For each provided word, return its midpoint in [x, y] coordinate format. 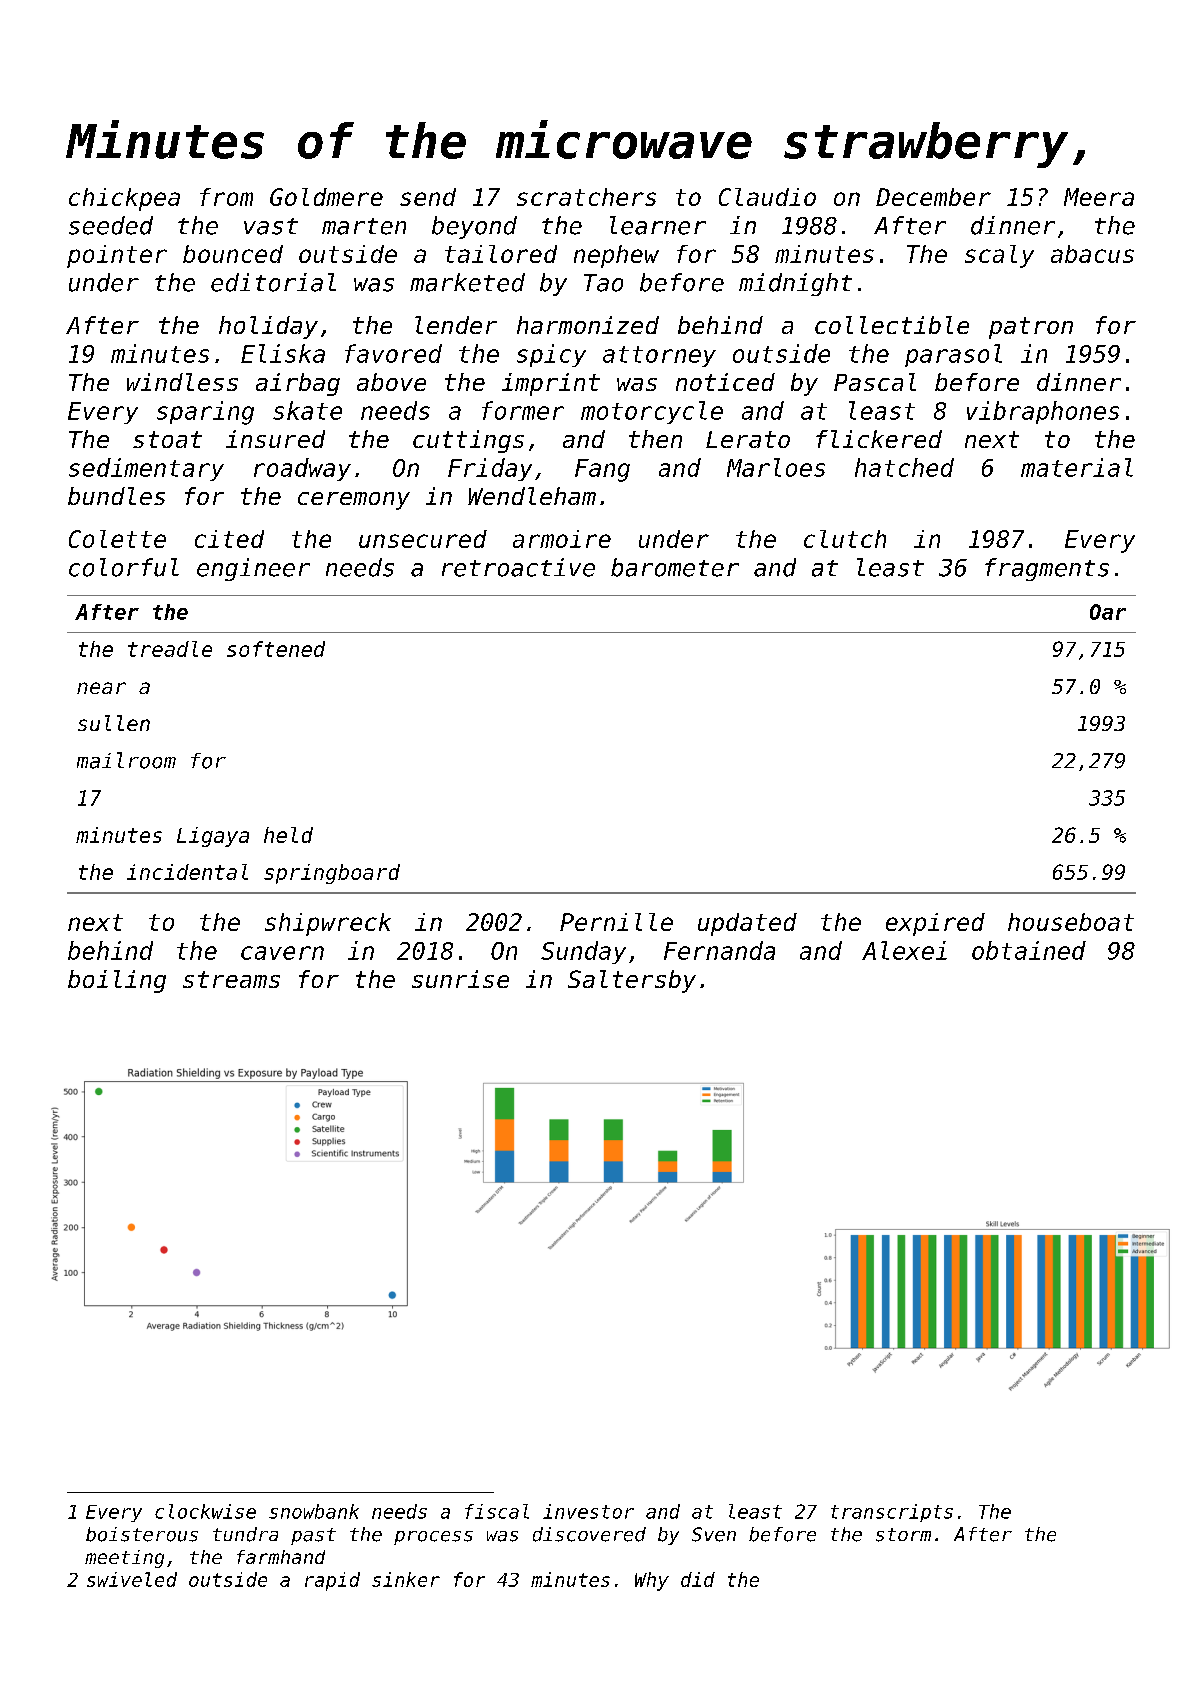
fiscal [497, 1511]
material [1077, 467]
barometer [675, 567]
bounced [233, 254]
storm [903, 1535]
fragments [1047, 569]
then [655, 439]
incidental [187, 872]
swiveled [132, 1579]
